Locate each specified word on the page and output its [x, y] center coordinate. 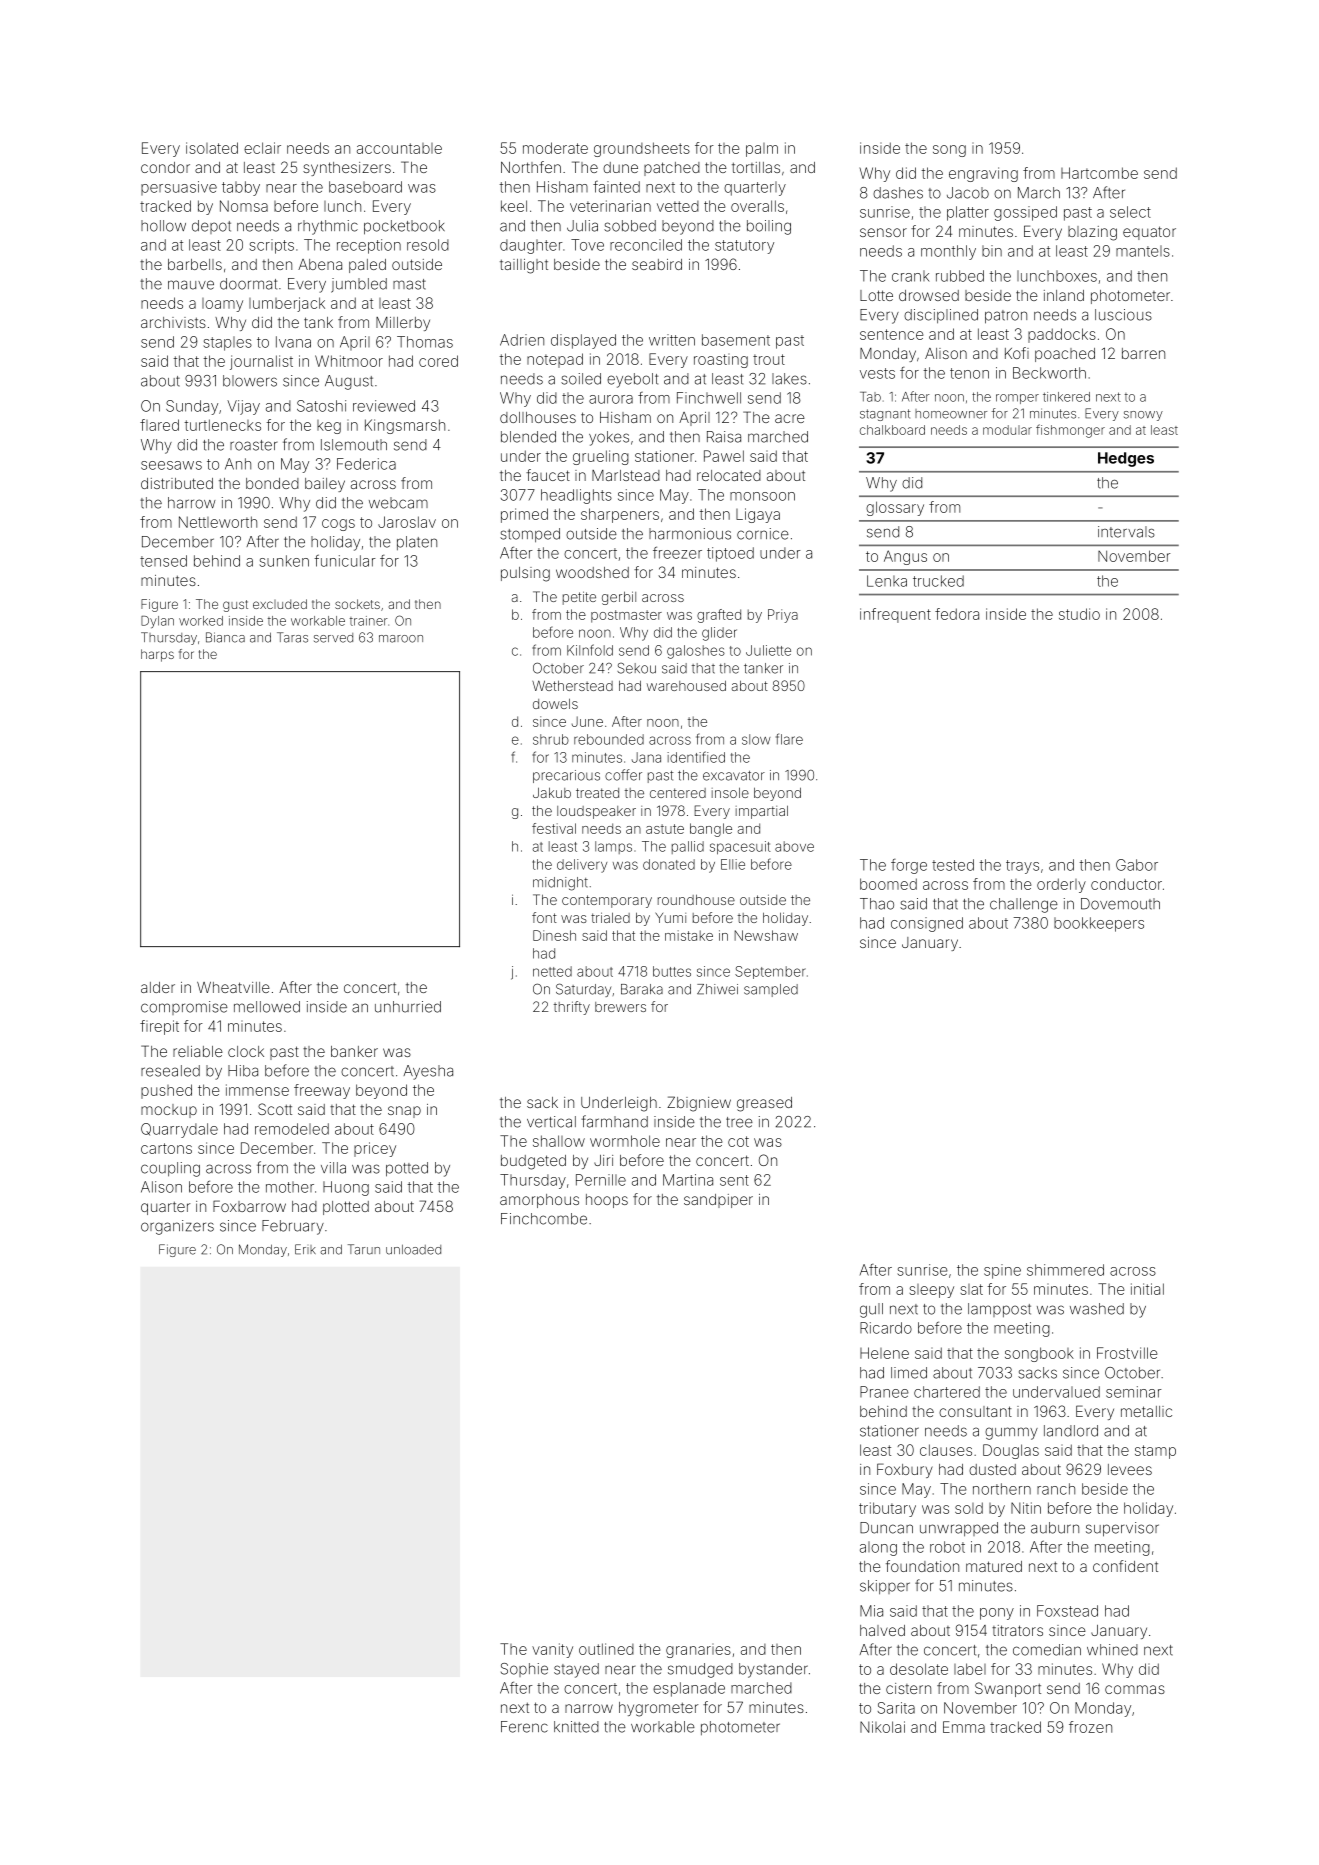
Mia [871, 1611]
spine [1002, 1271]
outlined [606, 1649]
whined [1112, 1650]
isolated [212, 148]
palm [762, 150]
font [544, 917]
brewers [620, 1007]
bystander [773, 1670]
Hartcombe [1099, 173]
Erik [305, 1249]
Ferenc [524, 1727]
